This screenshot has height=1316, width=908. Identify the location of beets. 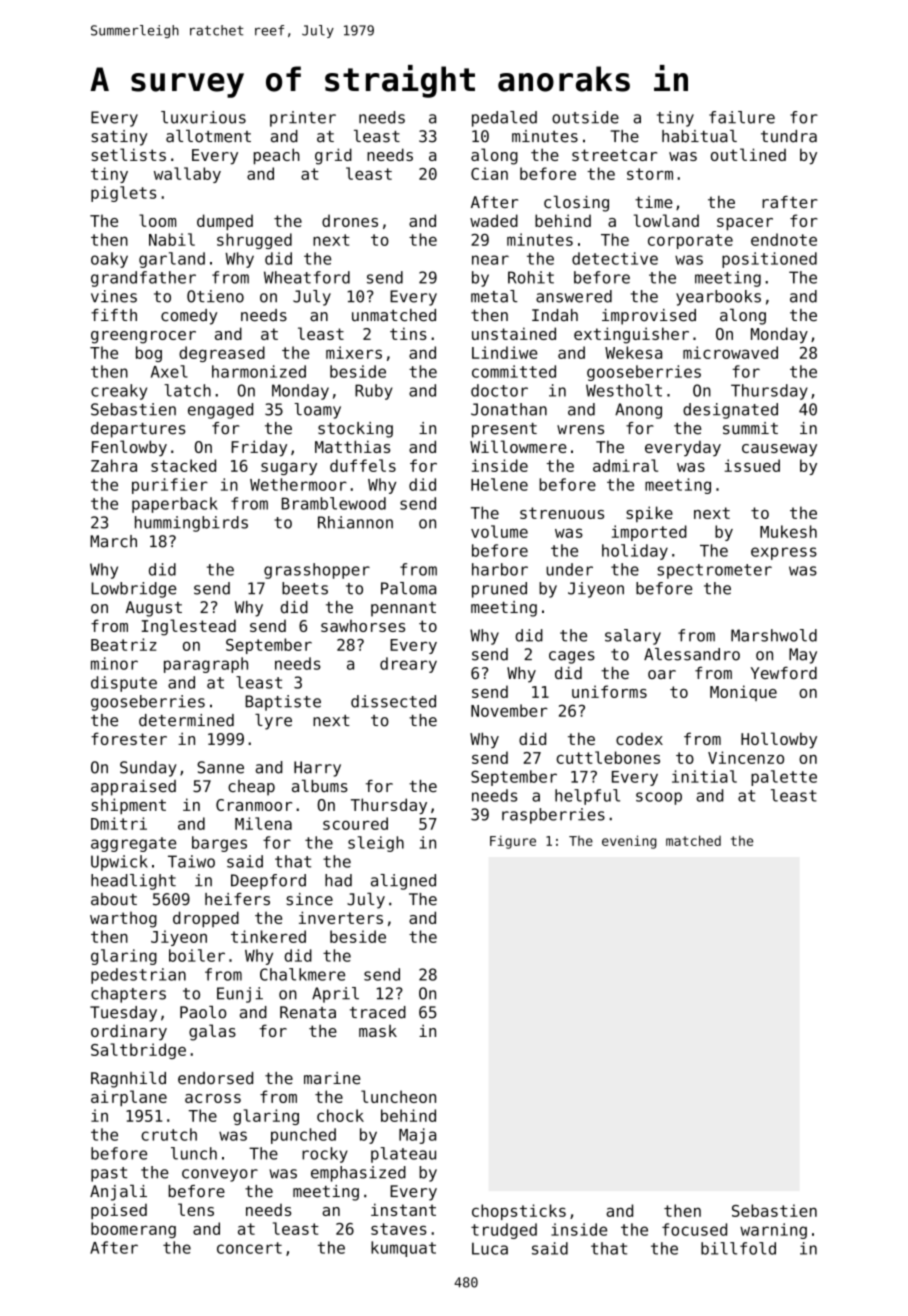
(305, 588).
